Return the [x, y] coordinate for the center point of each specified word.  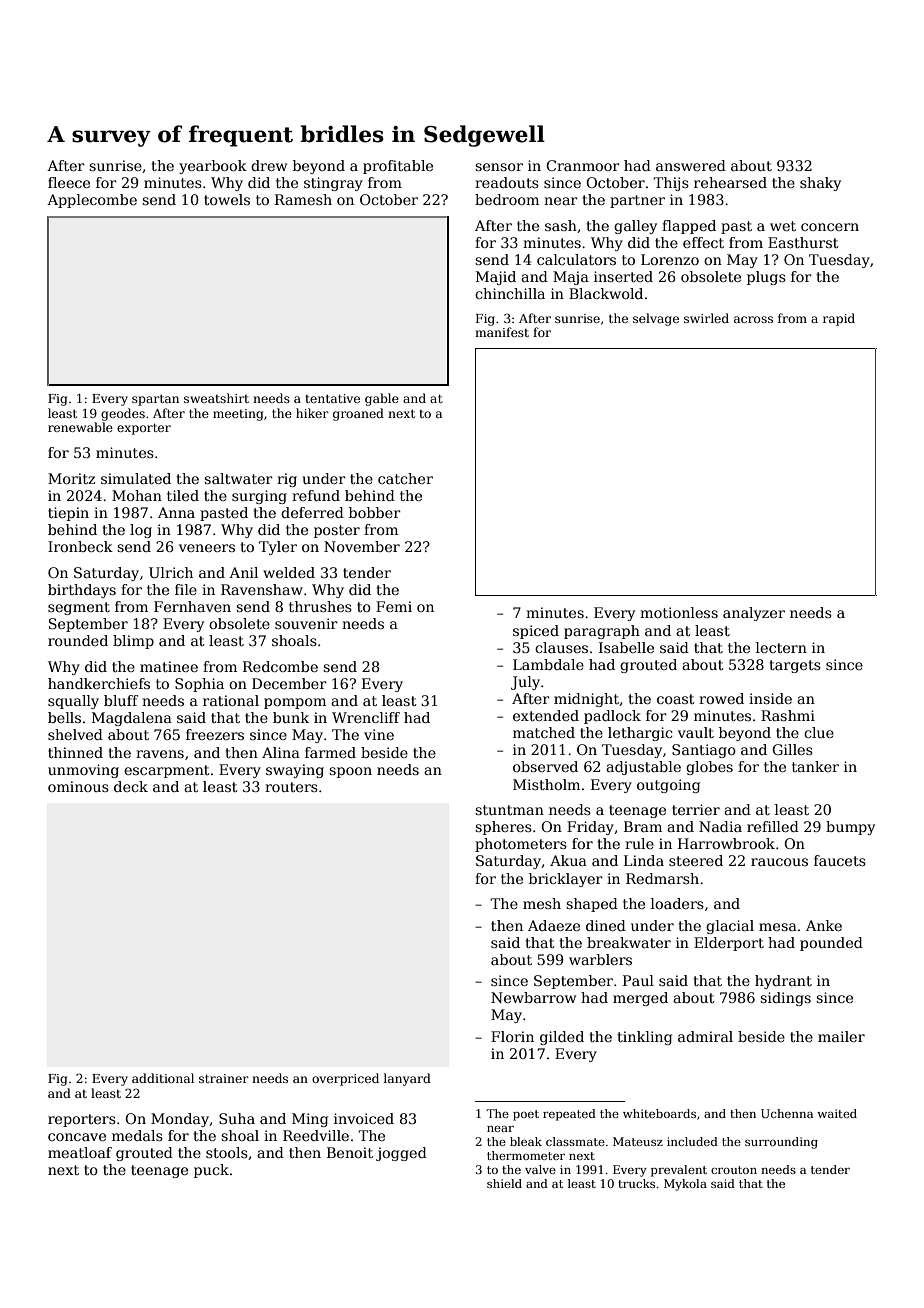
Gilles [792, 749]
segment [79, 608]
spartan [155, 400]
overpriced [345, 1079]
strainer [224, 1078]
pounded [831, 944]
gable [382, 399]
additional [163, 1078]
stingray [333, 184]
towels [227, 199]
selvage [656, 319]
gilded [562, 1038]
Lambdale [548, 664]
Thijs [671, 184]
